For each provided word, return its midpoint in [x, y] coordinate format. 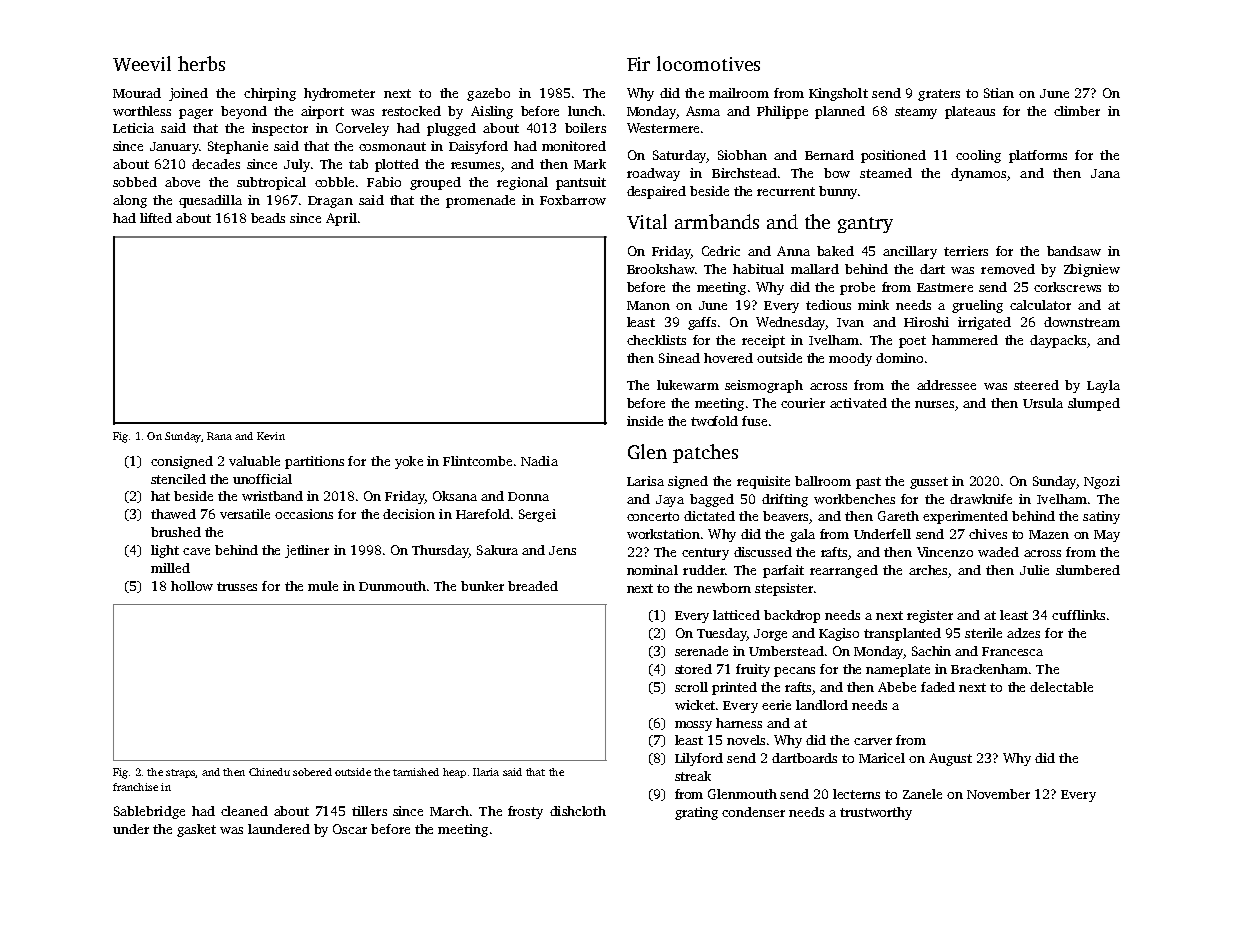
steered [1036, 385]
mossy [693, 726]
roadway [653, 174]
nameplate [898, 670]
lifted [156, 218]
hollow [192, 586]
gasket [196, 830]
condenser [753, 812]
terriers [966, 251]
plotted [397, 165]
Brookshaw [660, 269]
